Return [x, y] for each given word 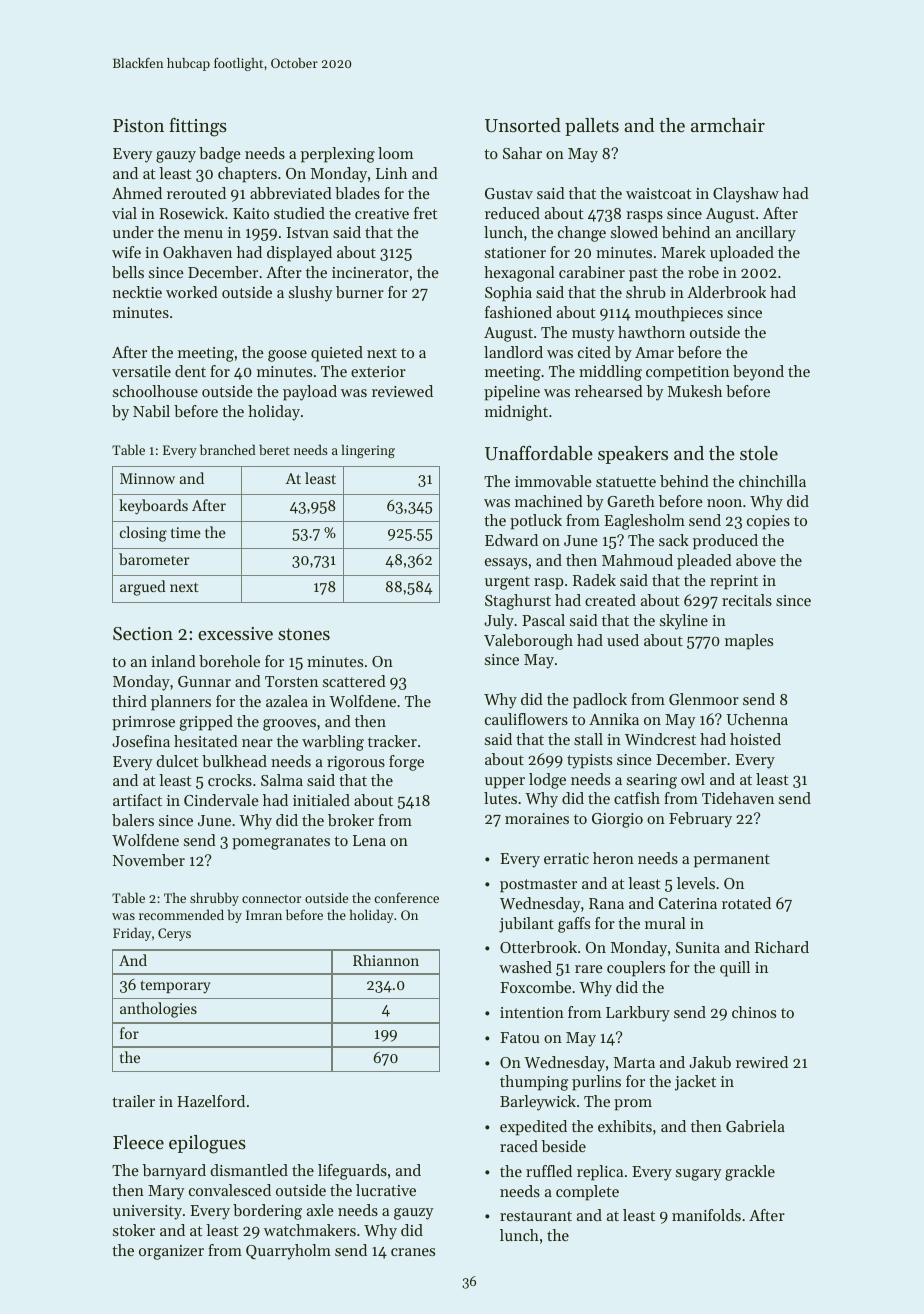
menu [203, 234]
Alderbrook [726, 292]
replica [600, 1173]
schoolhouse [155, 391]
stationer [515, 252]
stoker [134, 1230]
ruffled [549, 1171]
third [129, 701]
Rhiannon [386, 960]
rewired [762, 1062]
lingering [368, 451]
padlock [600, 701]
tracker [392, 741]
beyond [758, 373]
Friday [132, 934]
